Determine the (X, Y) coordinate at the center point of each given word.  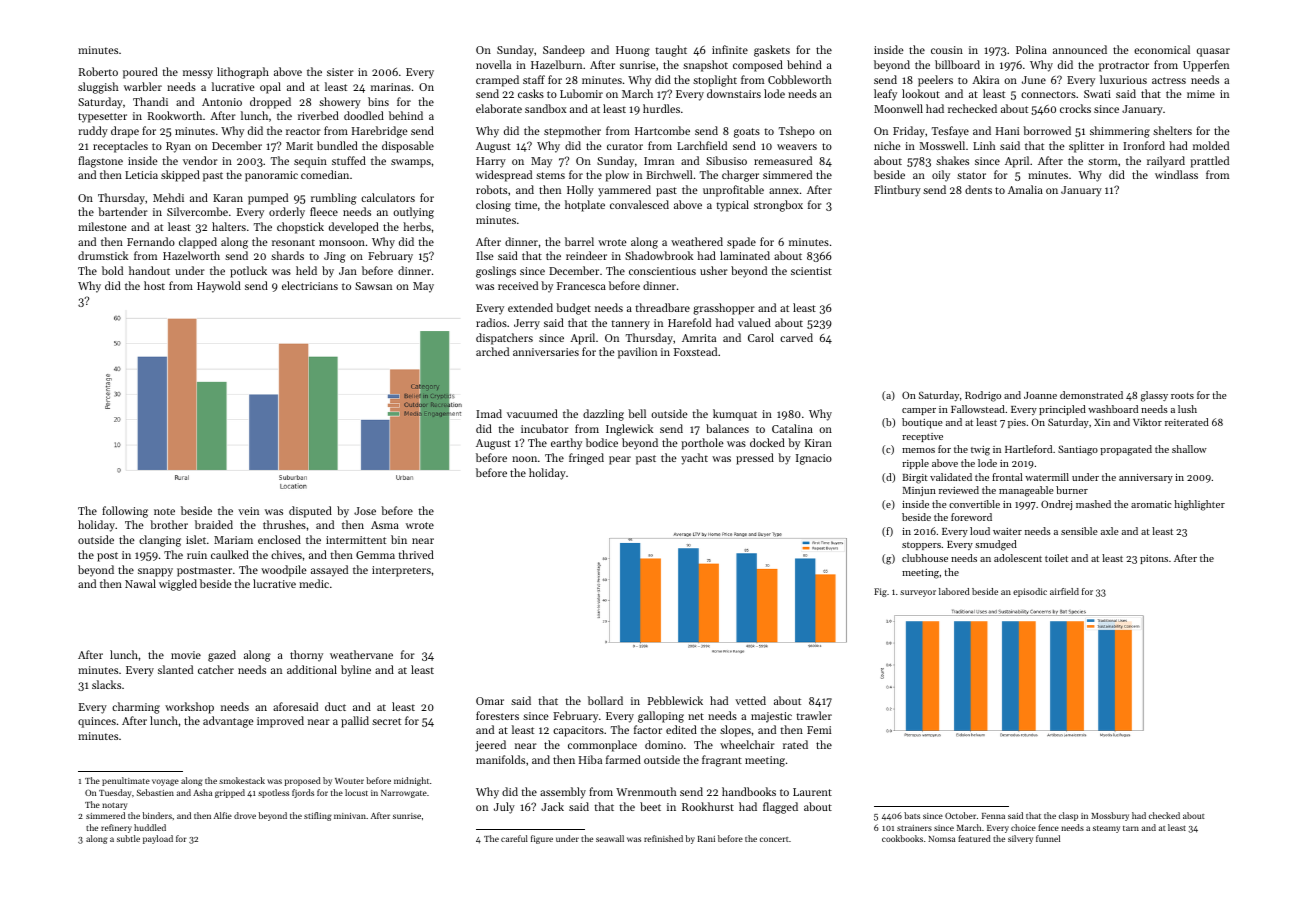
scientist (811, 271)
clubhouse (925, 558)
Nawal (140, 583)
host (154, 285)
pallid (355, 722)
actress (1169, 80)
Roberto (98, 71)
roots (1182, 396)
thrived (416, 554)
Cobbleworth (800, 79)
